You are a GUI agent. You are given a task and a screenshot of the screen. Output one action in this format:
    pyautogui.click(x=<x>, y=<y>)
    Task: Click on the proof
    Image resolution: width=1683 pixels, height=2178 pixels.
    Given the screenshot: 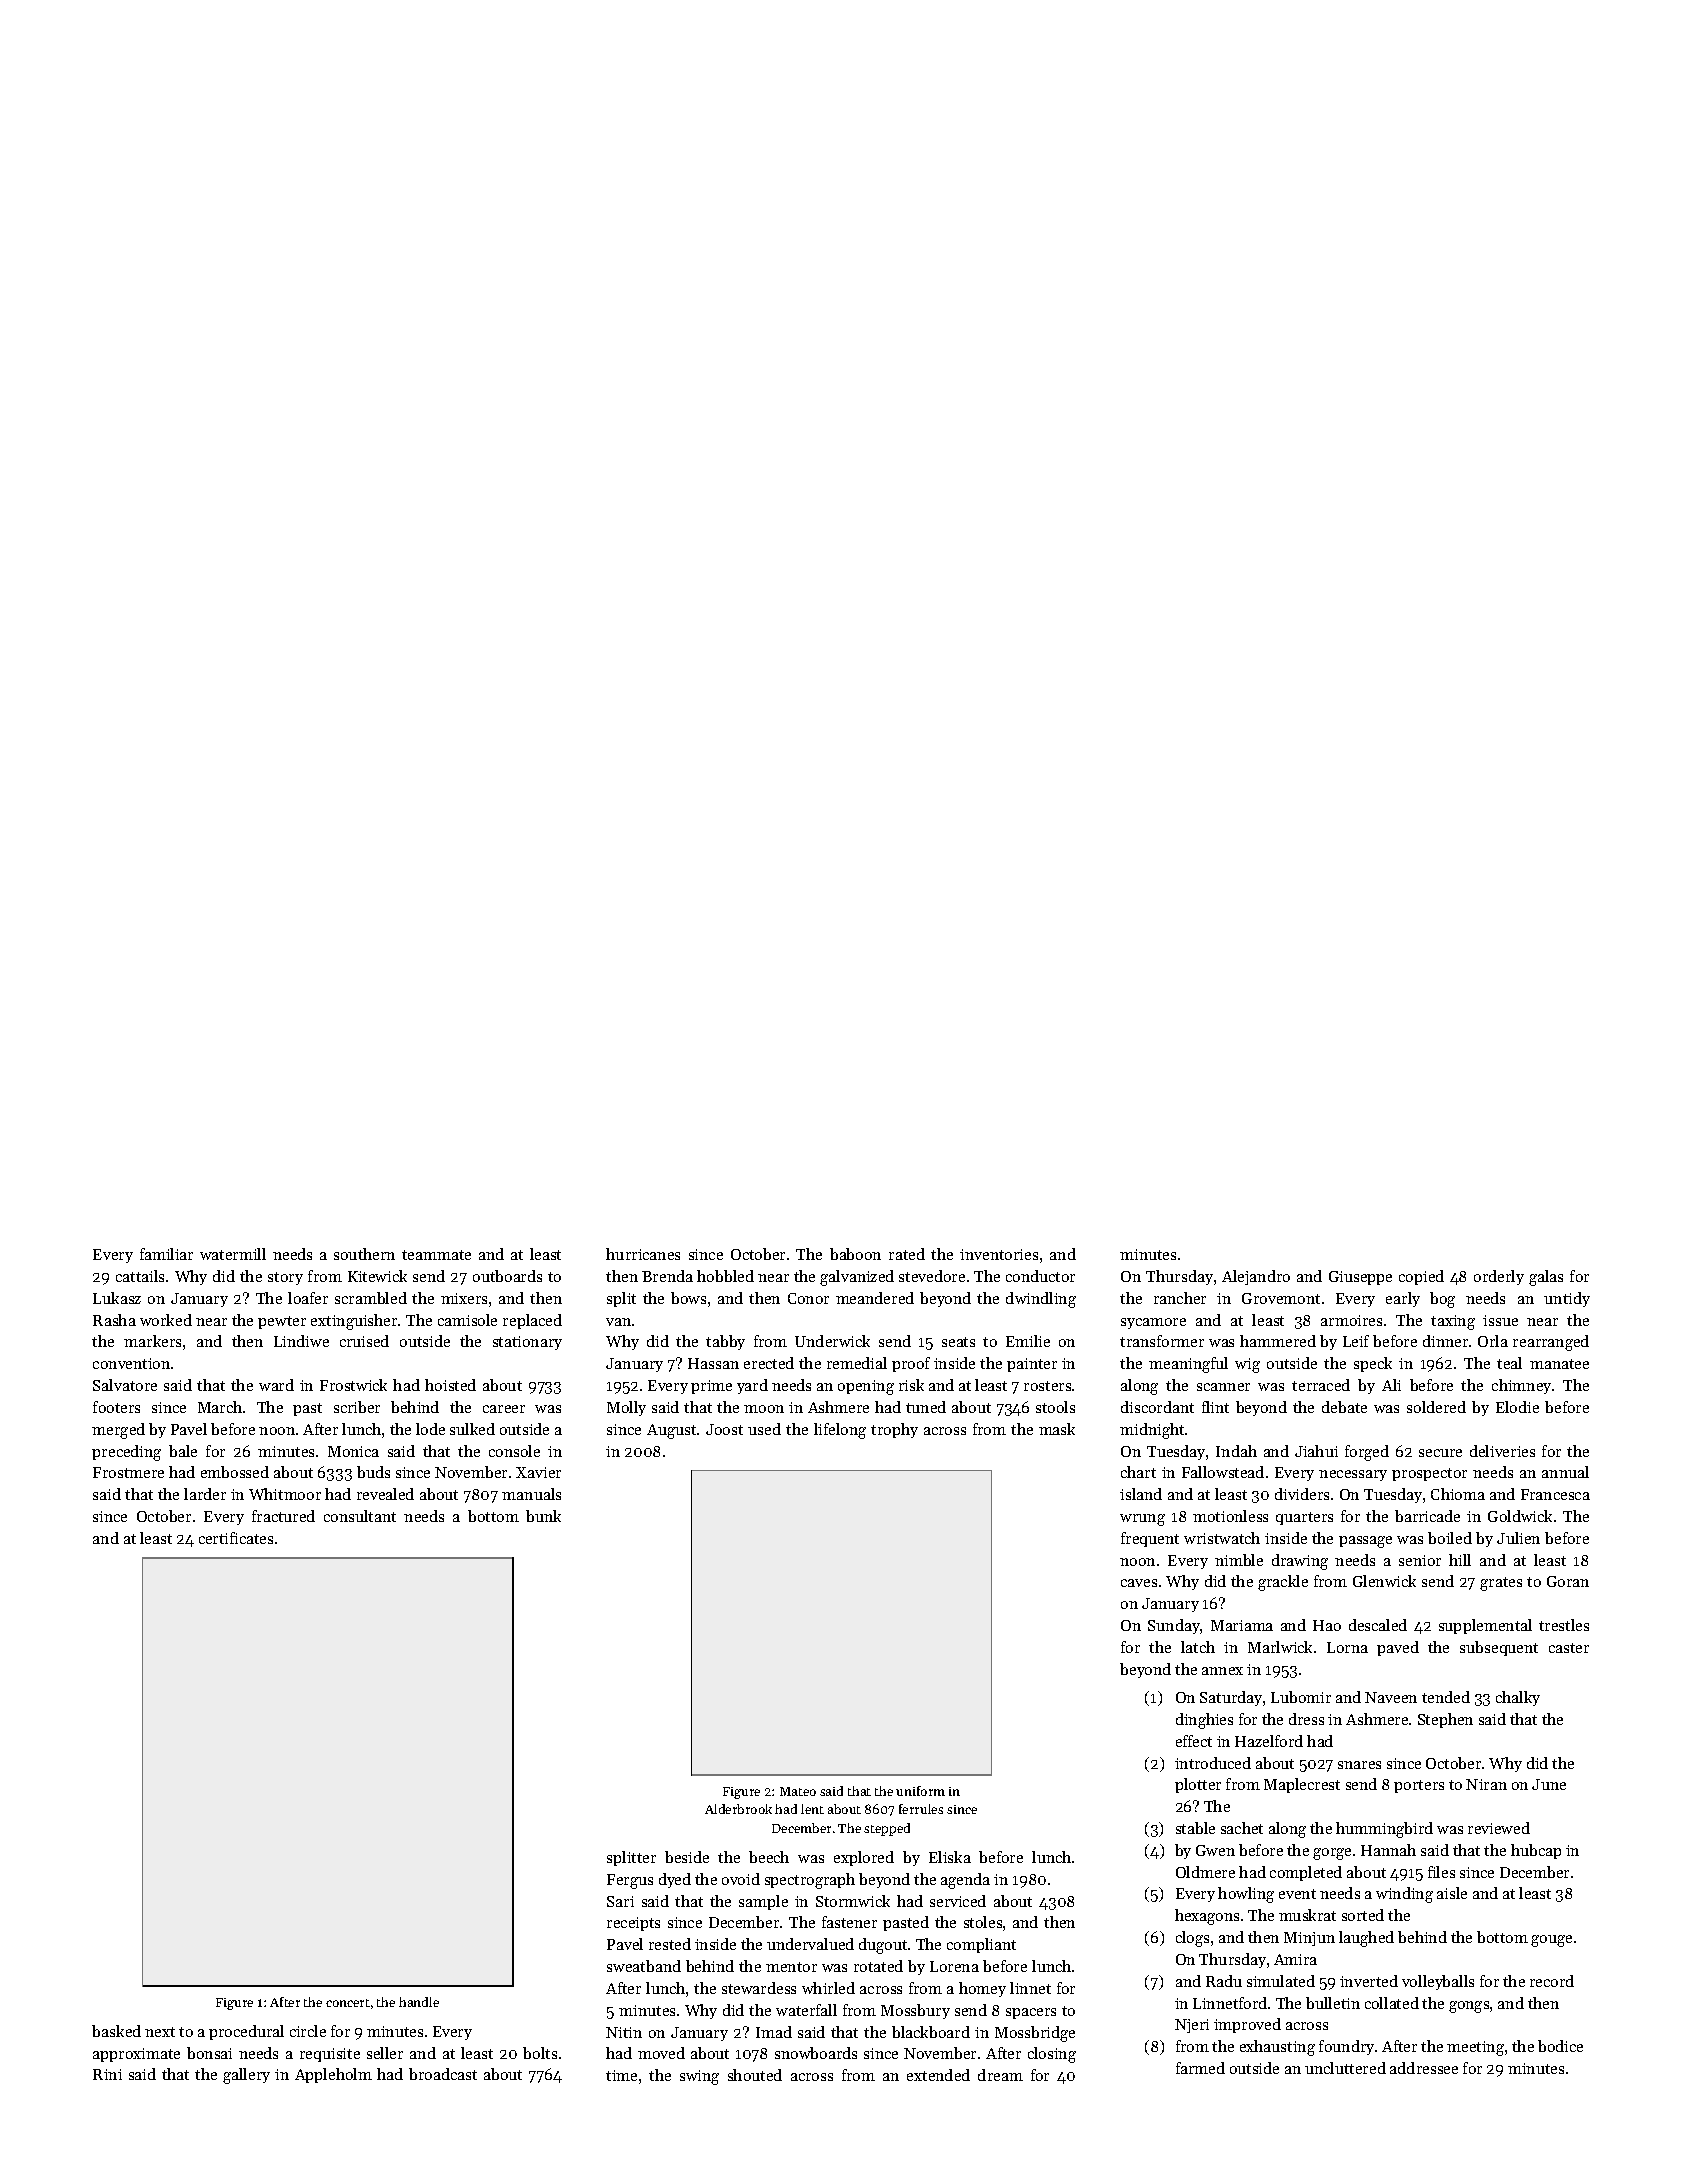 What is the action you would take?
    pyautogui.click(x=911, y=1364)
